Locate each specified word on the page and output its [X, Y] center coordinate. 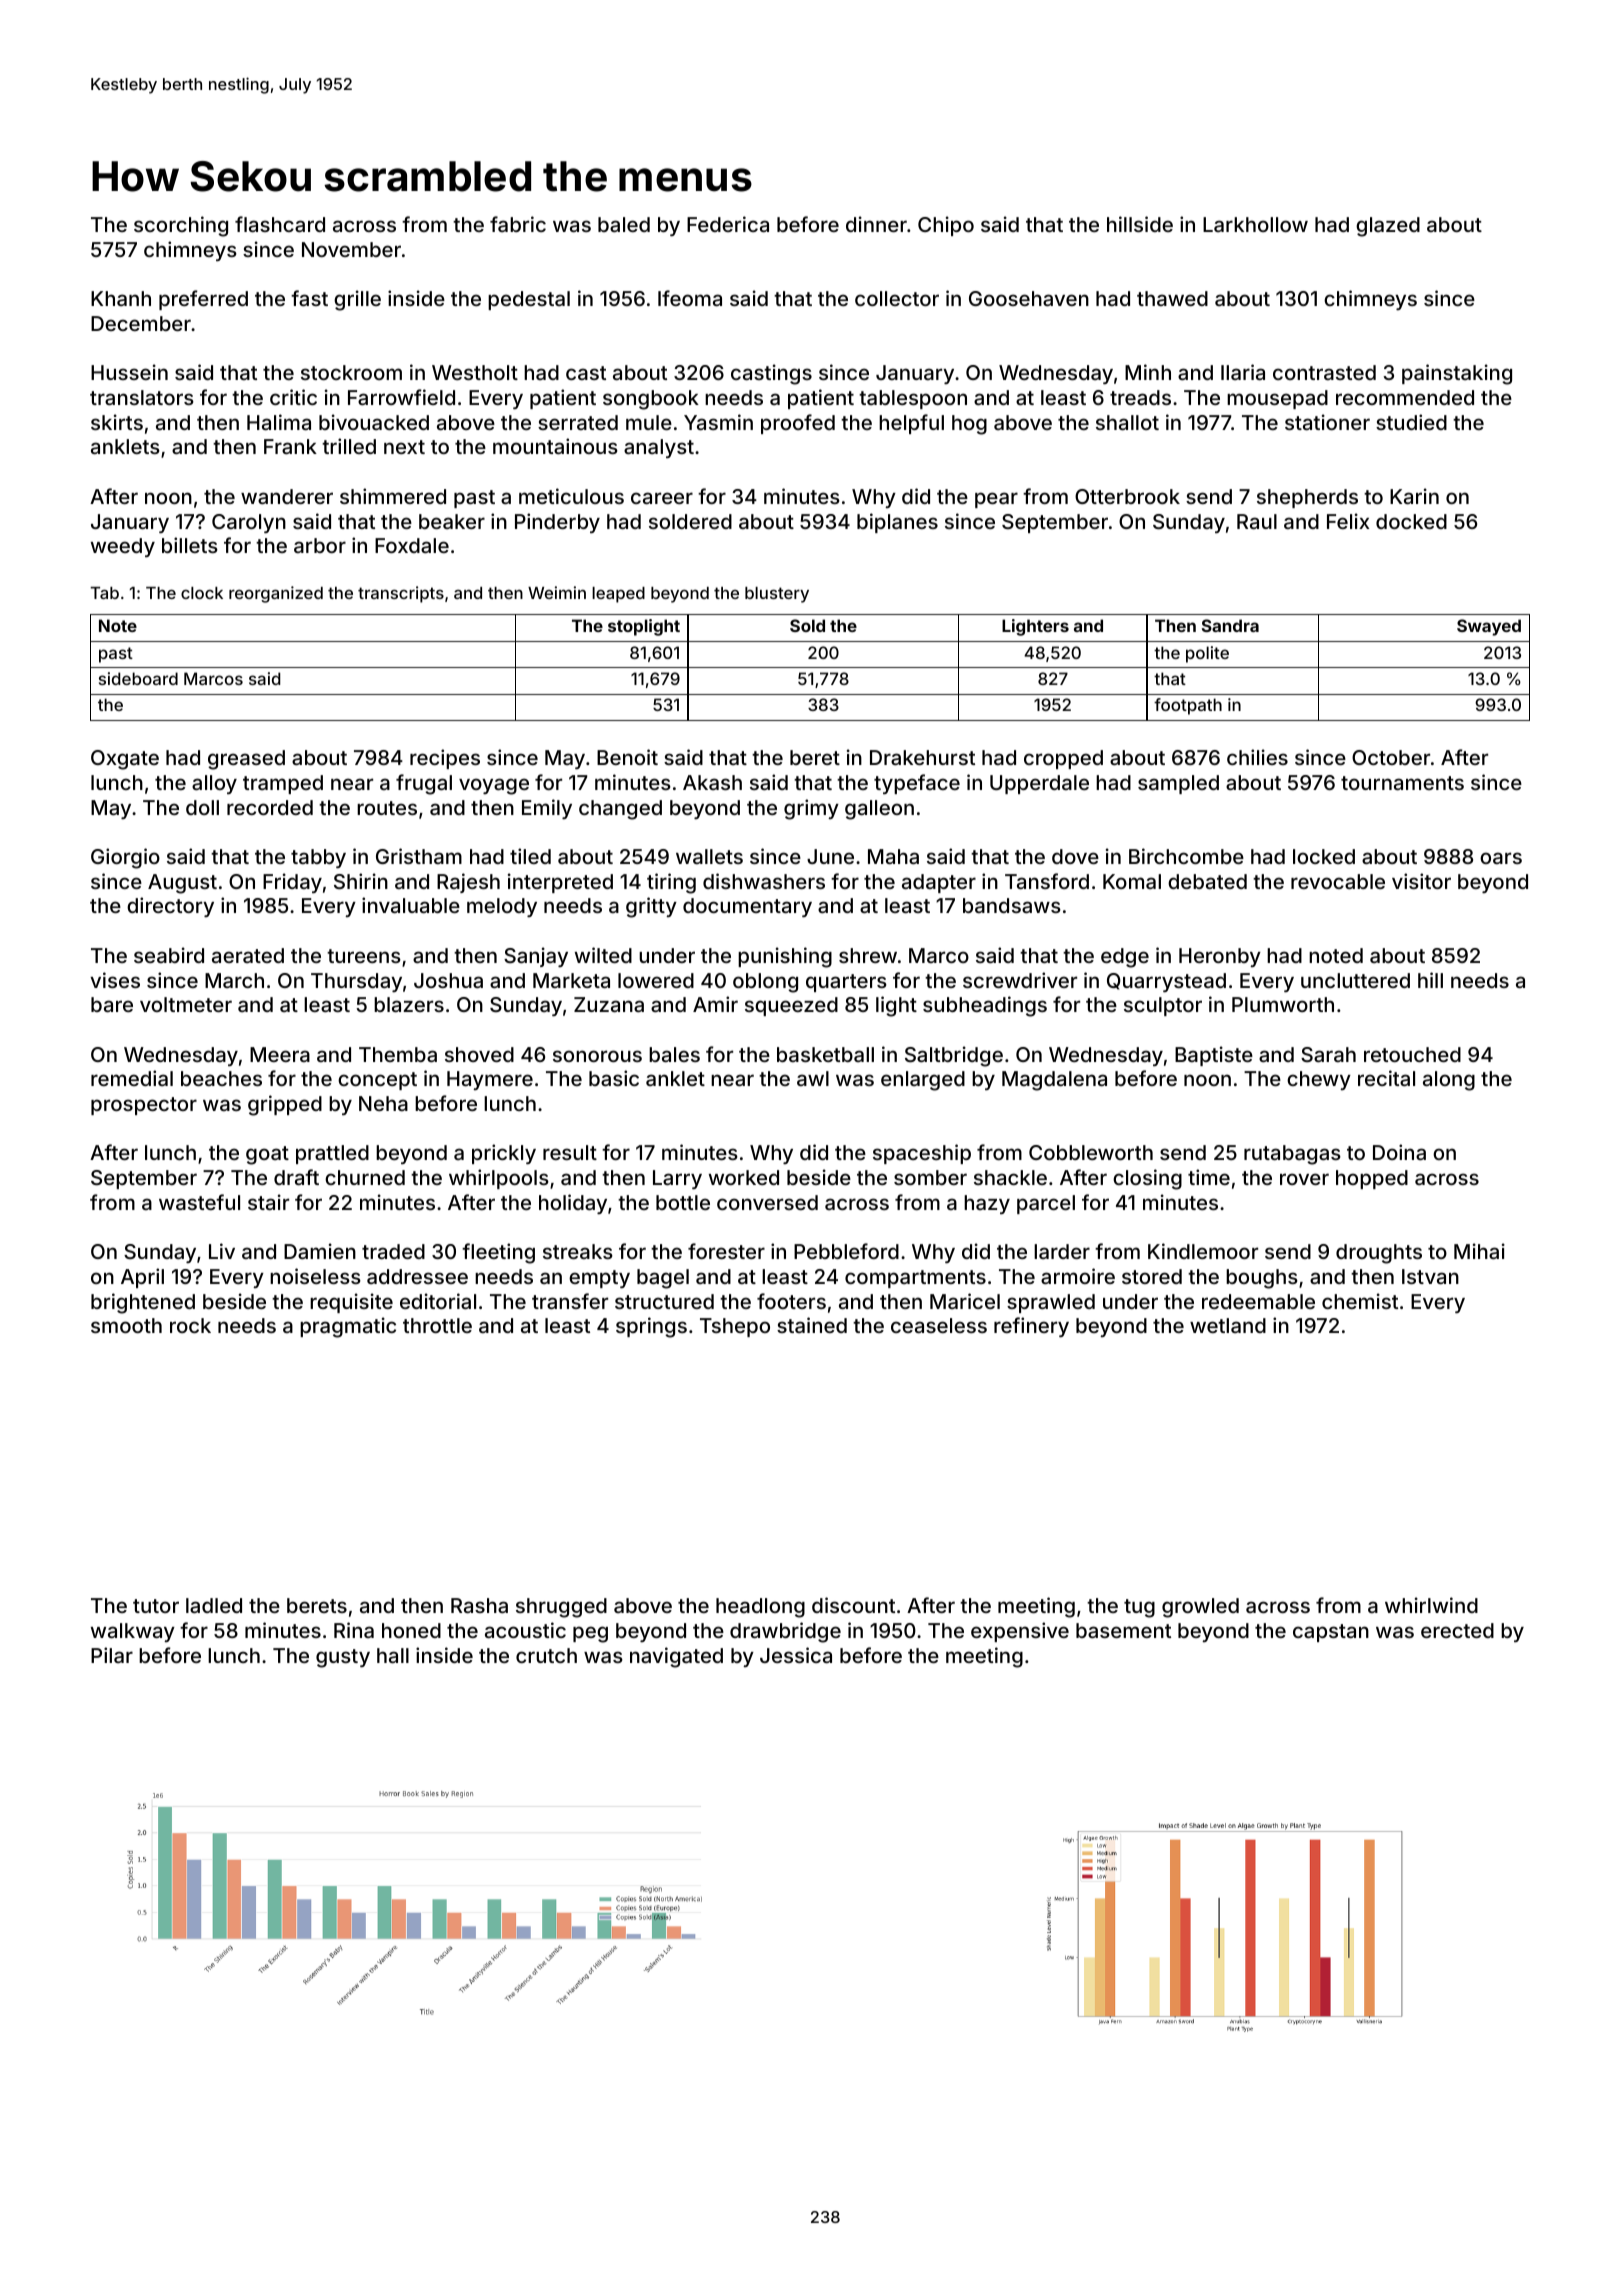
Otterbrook [1127, 496]
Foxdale [412, 545]
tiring [671, 883]
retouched [1412, 1054]
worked [744, 1177]
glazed [1388, 227]
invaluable [411, 905]
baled [624, 224]
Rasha [479, 1605]
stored [1152, 1276]
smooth [126, 1325]
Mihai [1479, 1251]
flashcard [280, 224]
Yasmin [718, 422]
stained [812, 1325]
